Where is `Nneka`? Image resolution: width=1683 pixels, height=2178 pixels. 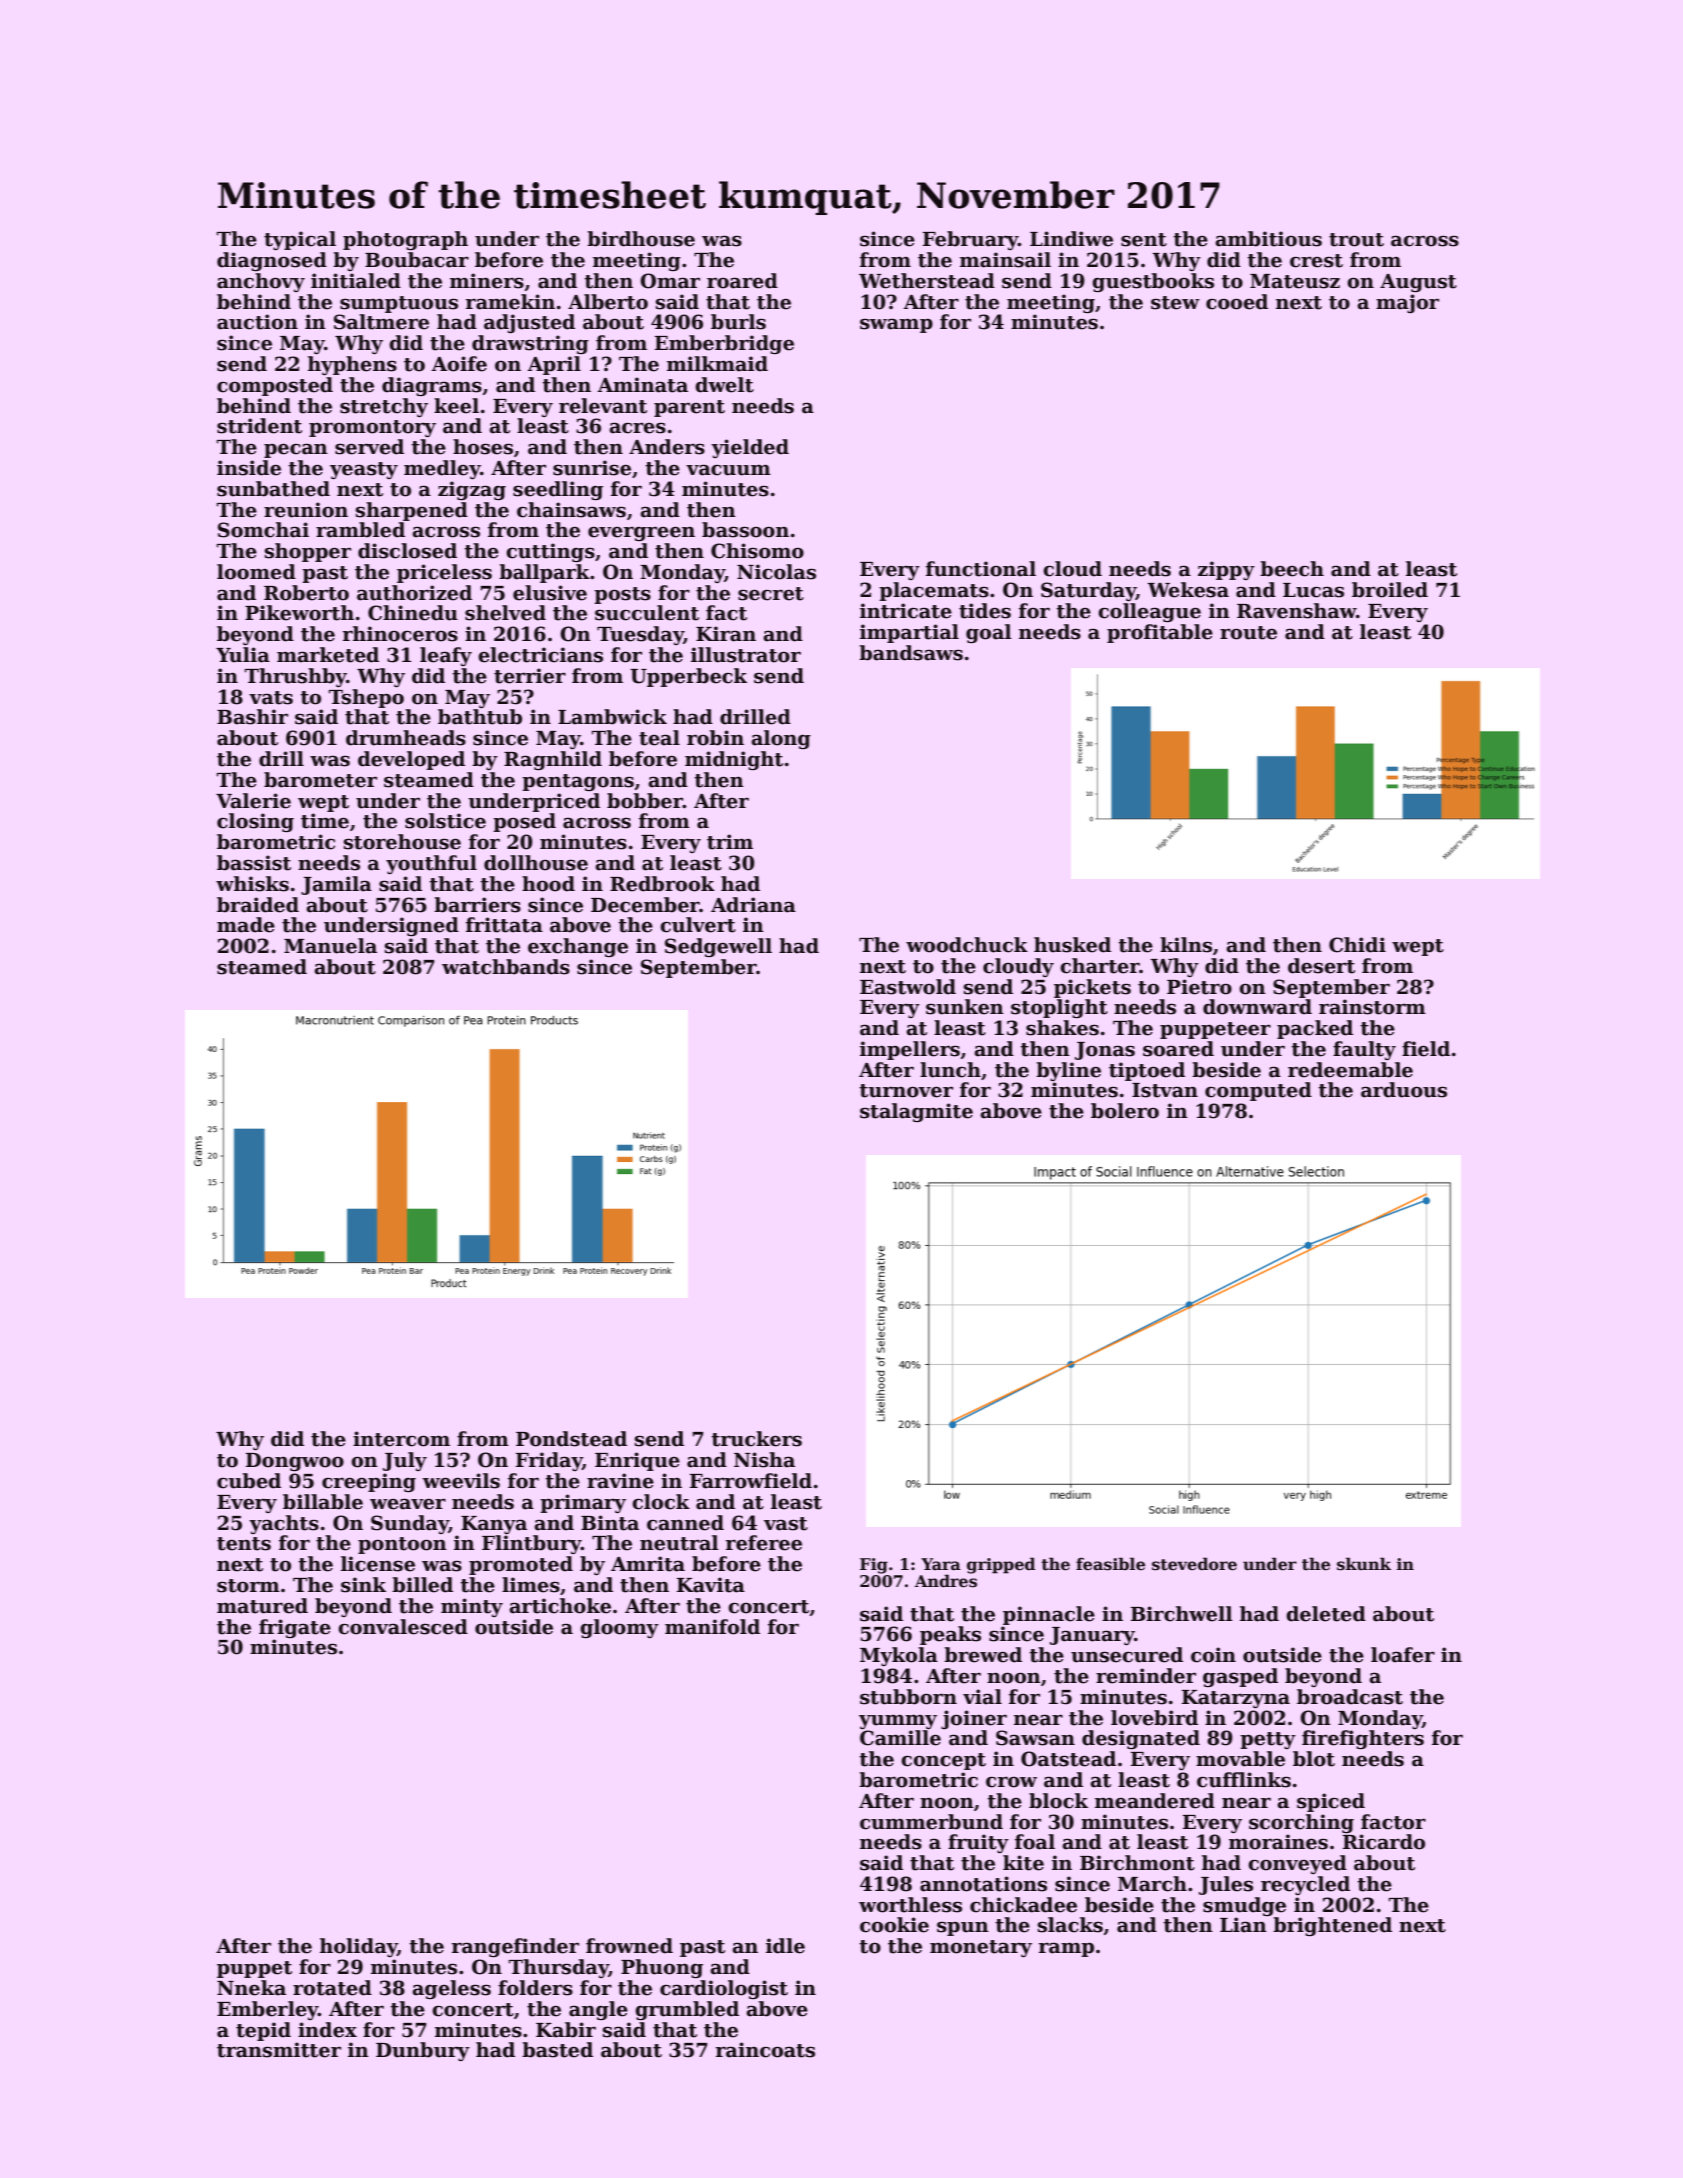
Nneka is located at coordinates (251, 1988).
